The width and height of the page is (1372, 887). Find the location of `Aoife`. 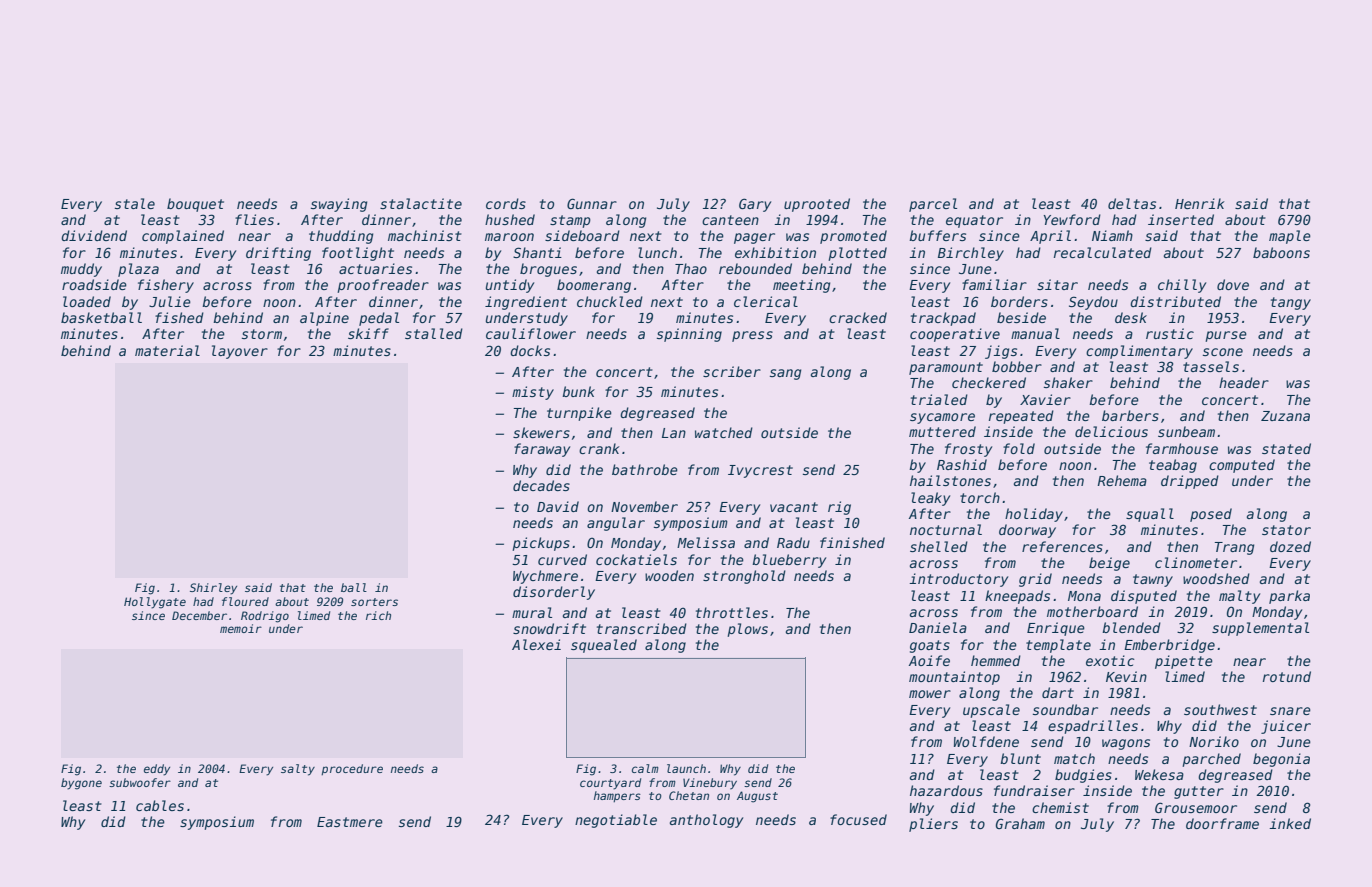

Aoife is located at coordinates (929, 660).
